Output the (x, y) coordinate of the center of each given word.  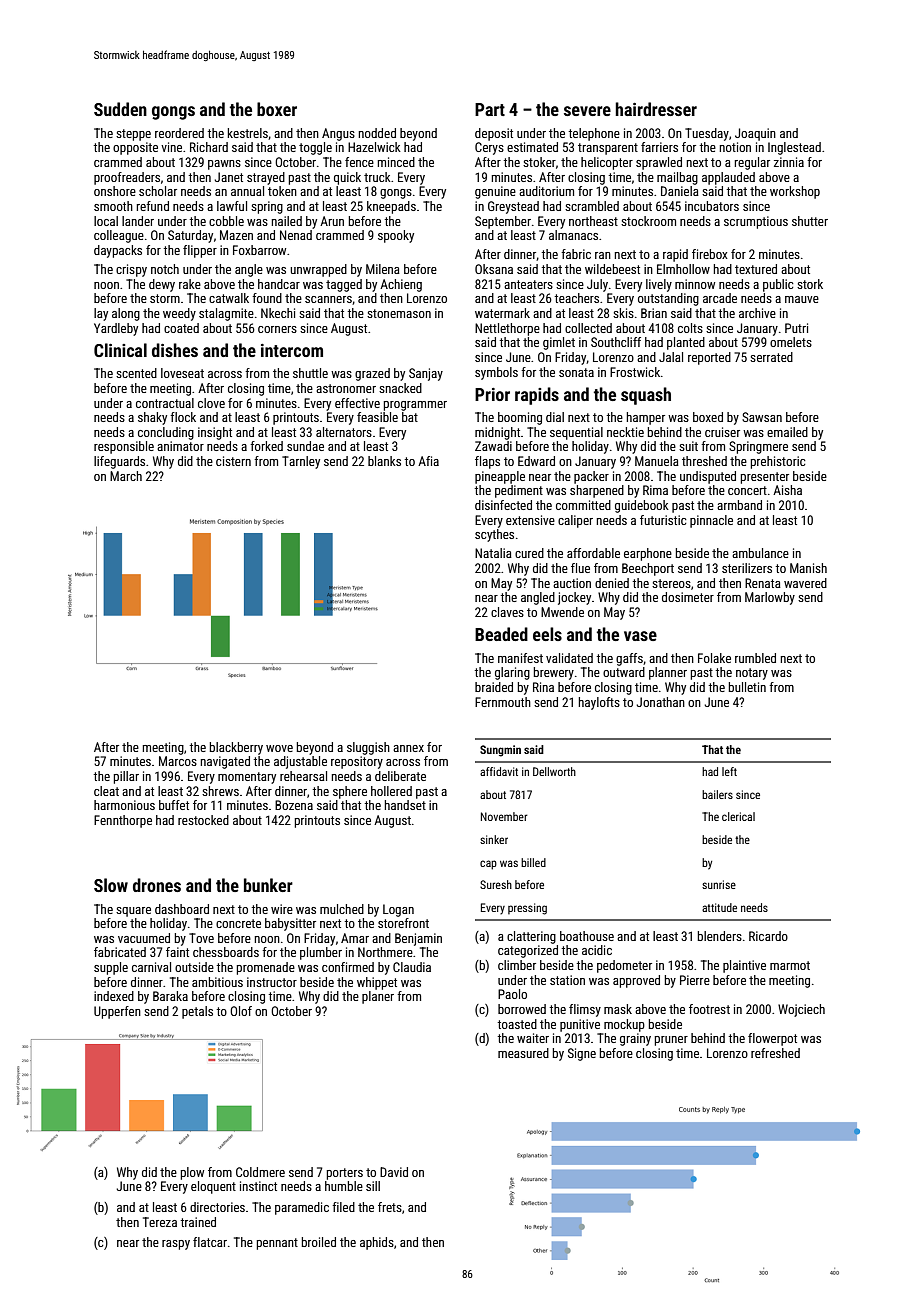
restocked (203, 820)
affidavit (499, 771)
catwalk (229, 298)
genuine (495, 192)
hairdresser (656, 109)
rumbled (755, 658)
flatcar (210, 1242)
